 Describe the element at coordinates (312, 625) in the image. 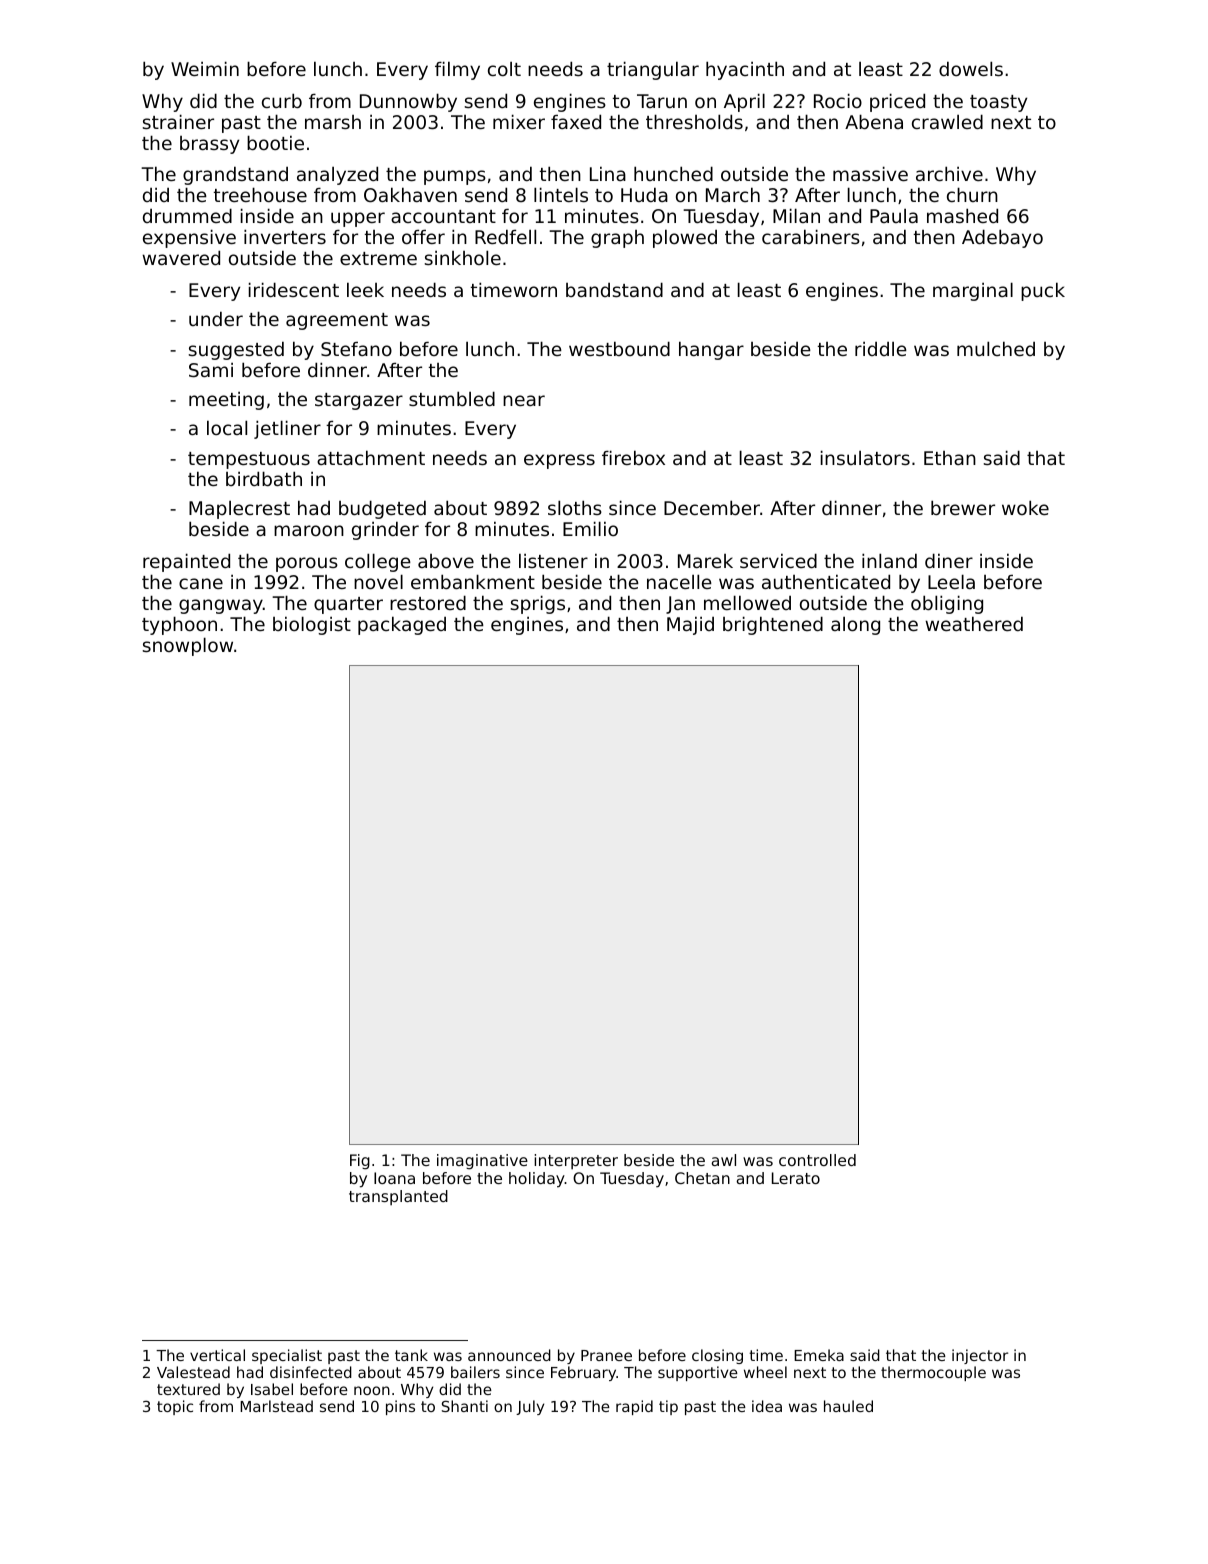

I see `biologist` at that location.
